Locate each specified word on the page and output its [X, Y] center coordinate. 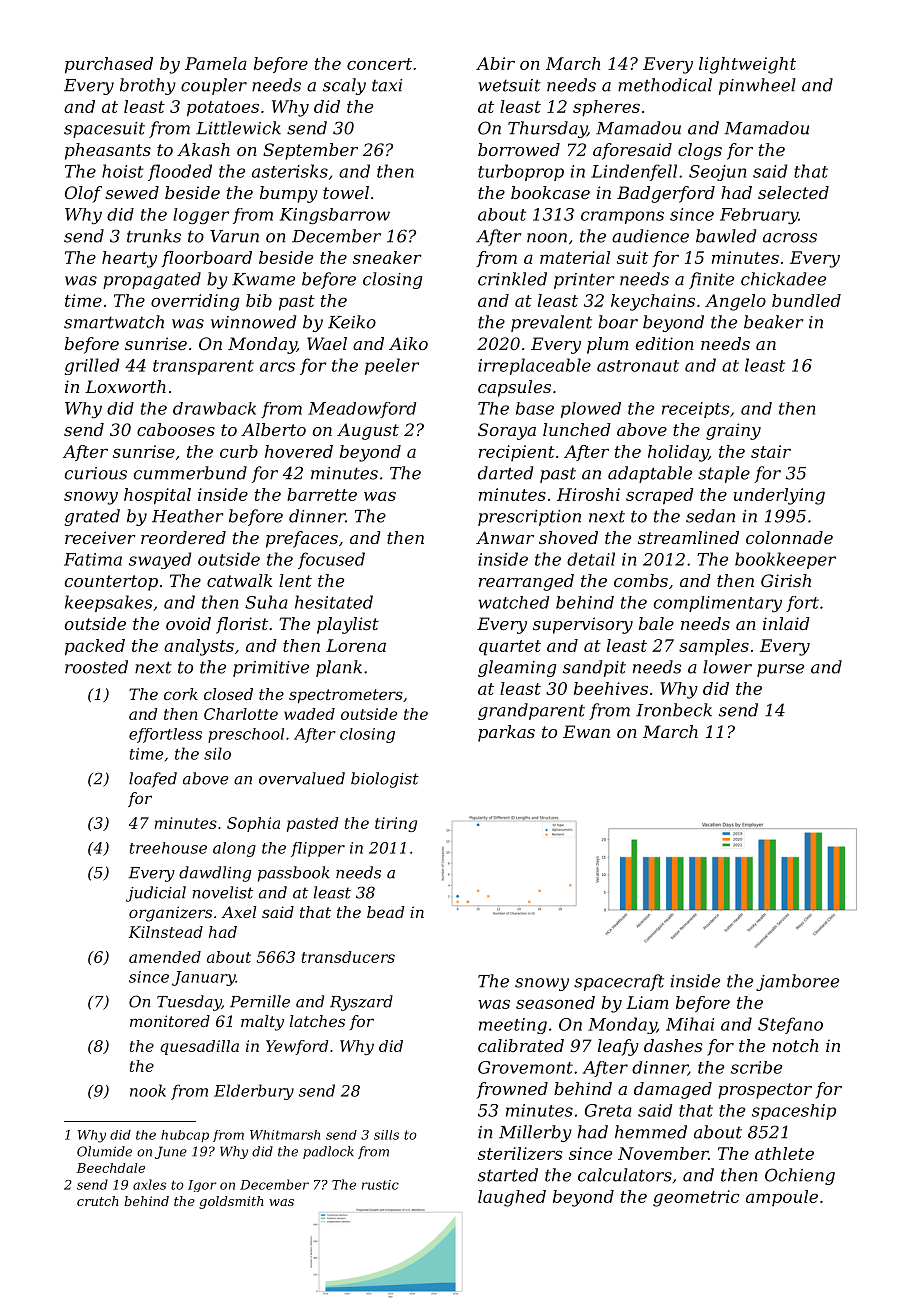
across [790, 238]
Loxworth [125, 386]
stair [771, 451]
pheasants [108, 151]
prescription [529, 518]
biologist [385, 780]
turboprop [521, 172]
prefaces [302, 539]
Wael [327, 343]
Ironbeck [674, 710]
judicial [156, 894]
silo [217, 753]
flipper [318, 849]
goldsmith [231, 1202]
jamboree [797, 982]
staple [724, 474]
